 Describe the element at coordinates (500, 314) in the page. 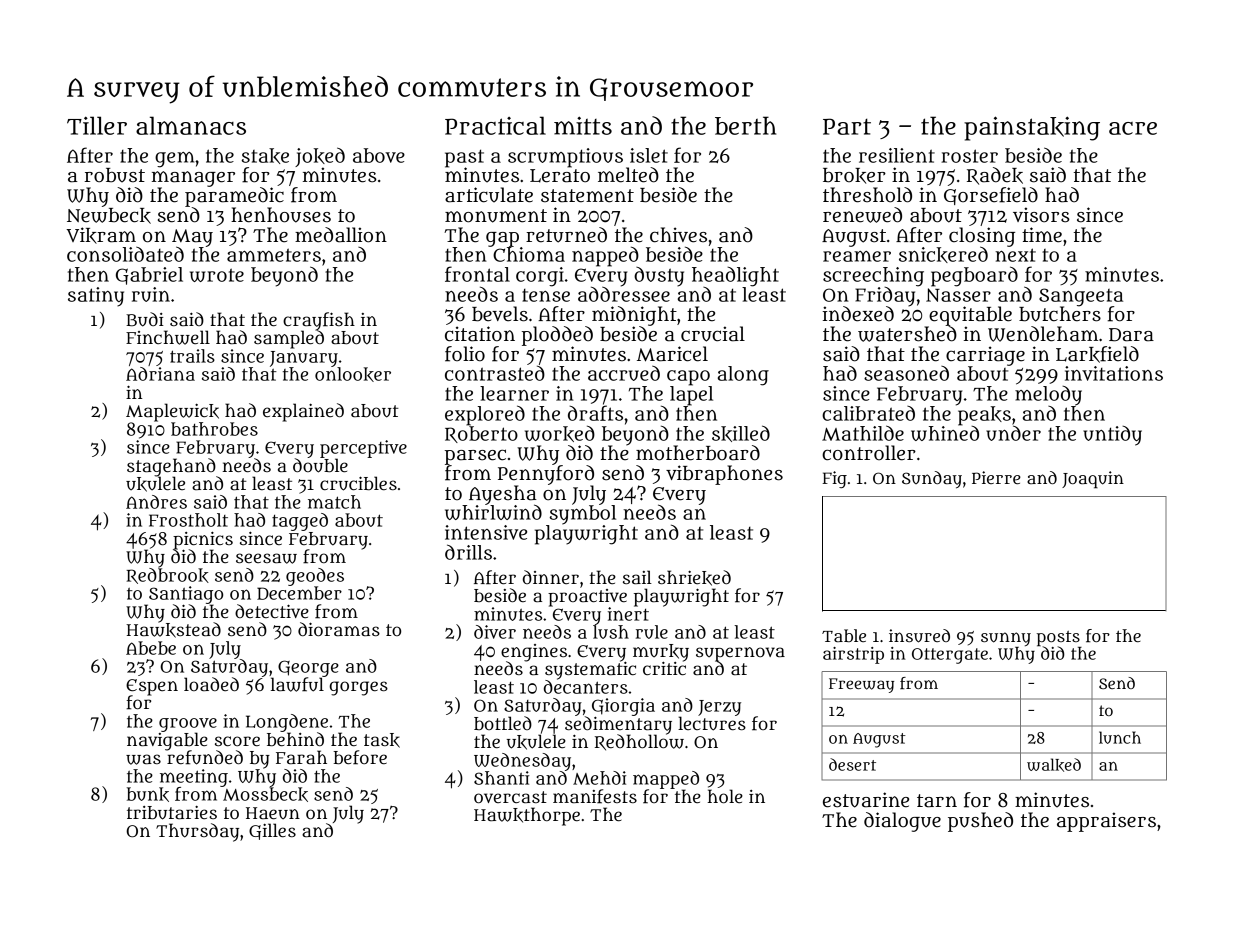

I see `bevels` at that location.
